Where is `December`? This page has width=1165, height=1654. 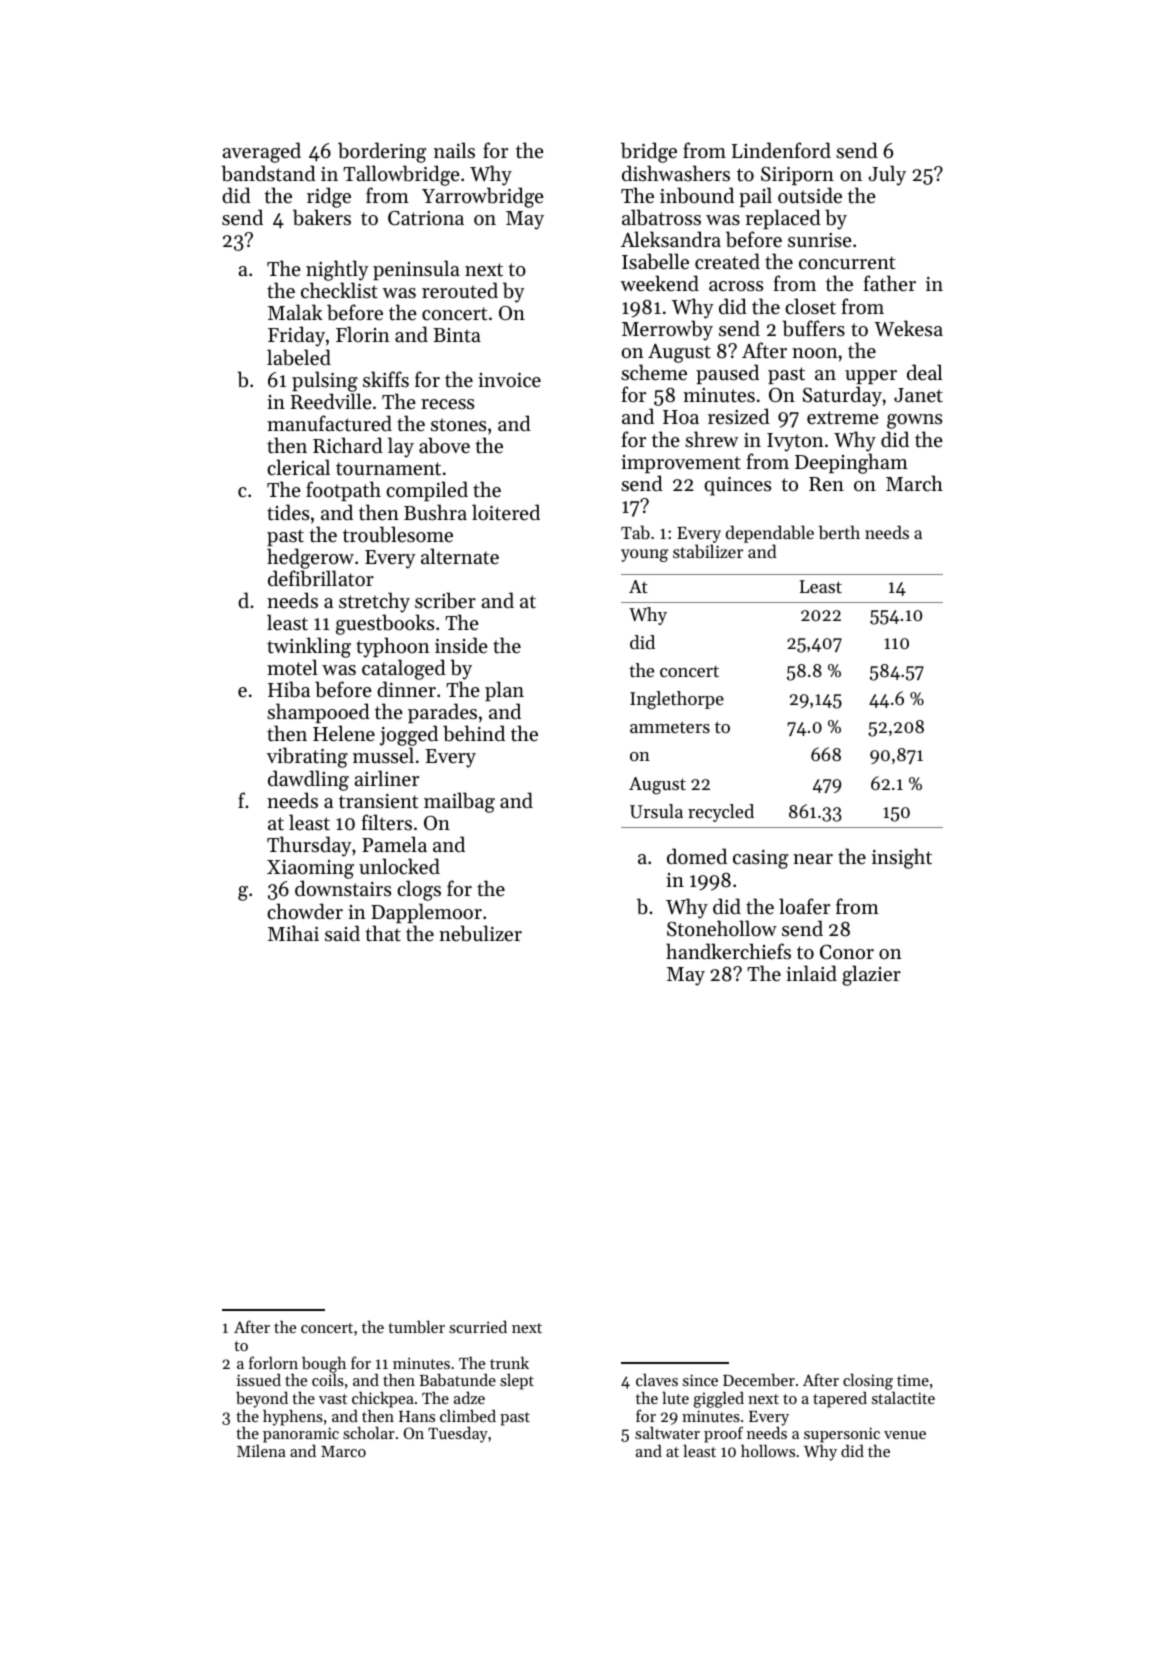 December is located at coordinates (759, 1379).
